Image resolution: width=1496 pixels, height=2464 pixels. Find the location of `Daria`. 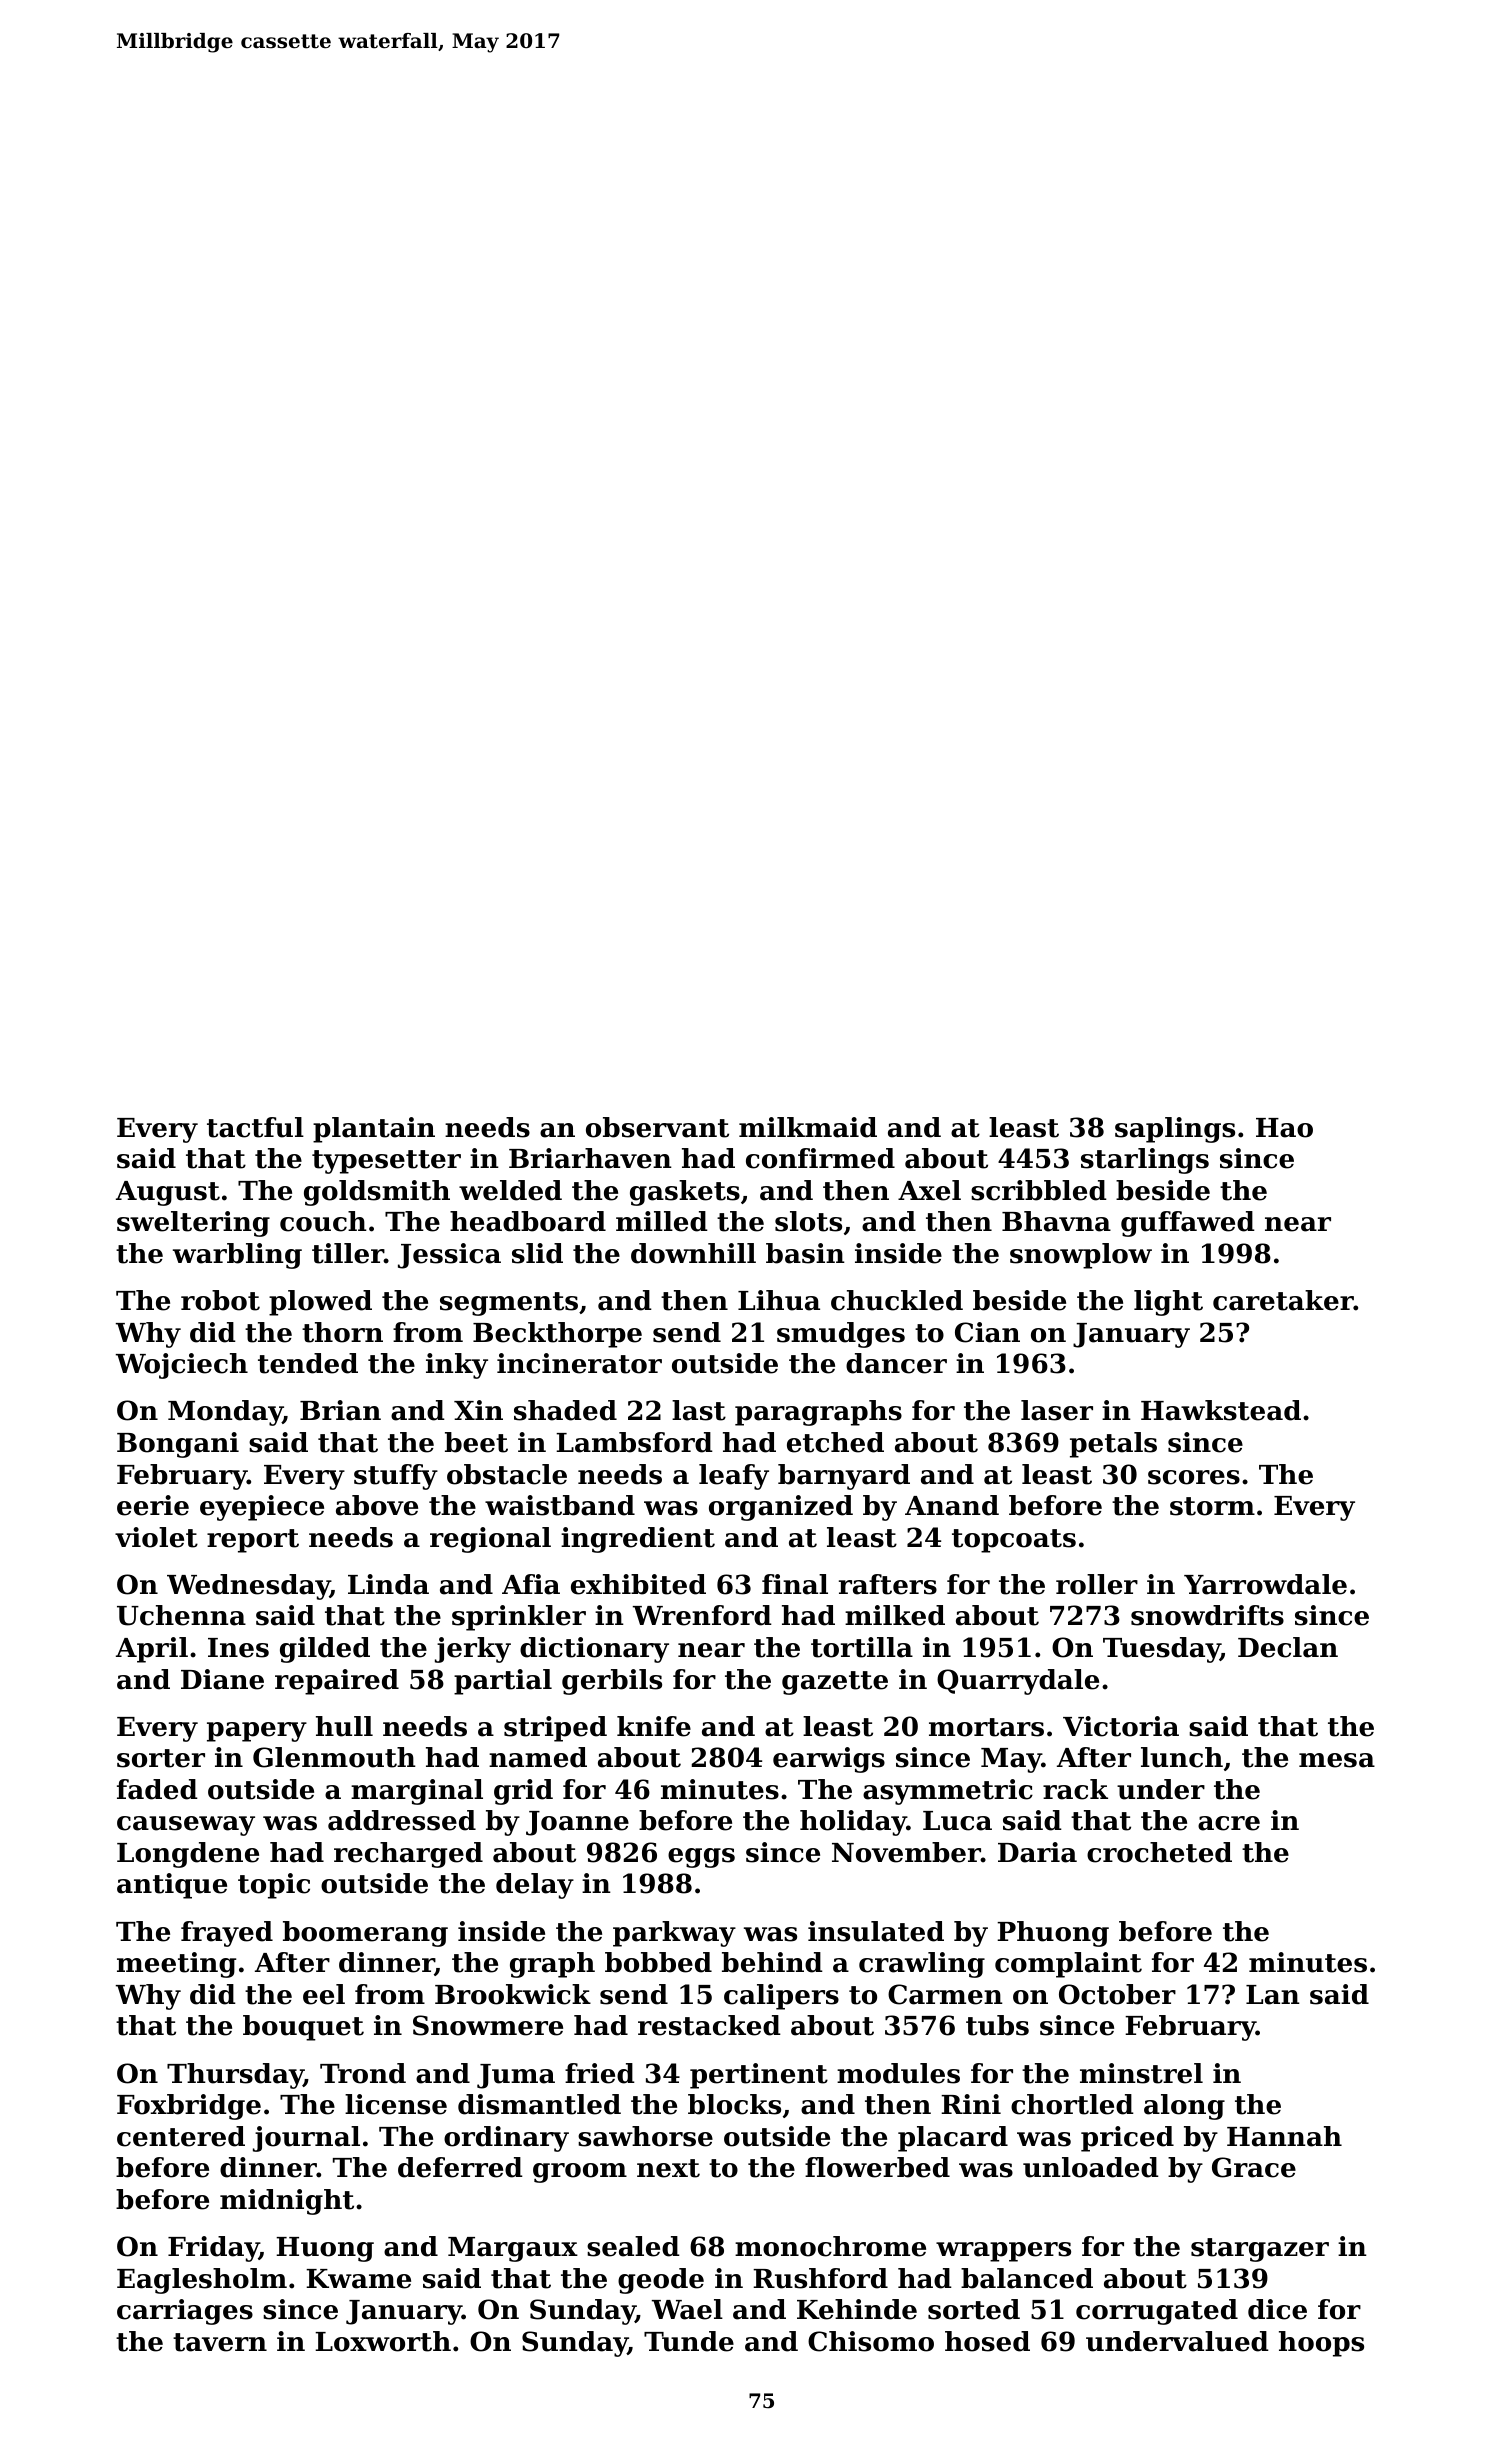

Daria is located at coordinates (1037, 1852).
